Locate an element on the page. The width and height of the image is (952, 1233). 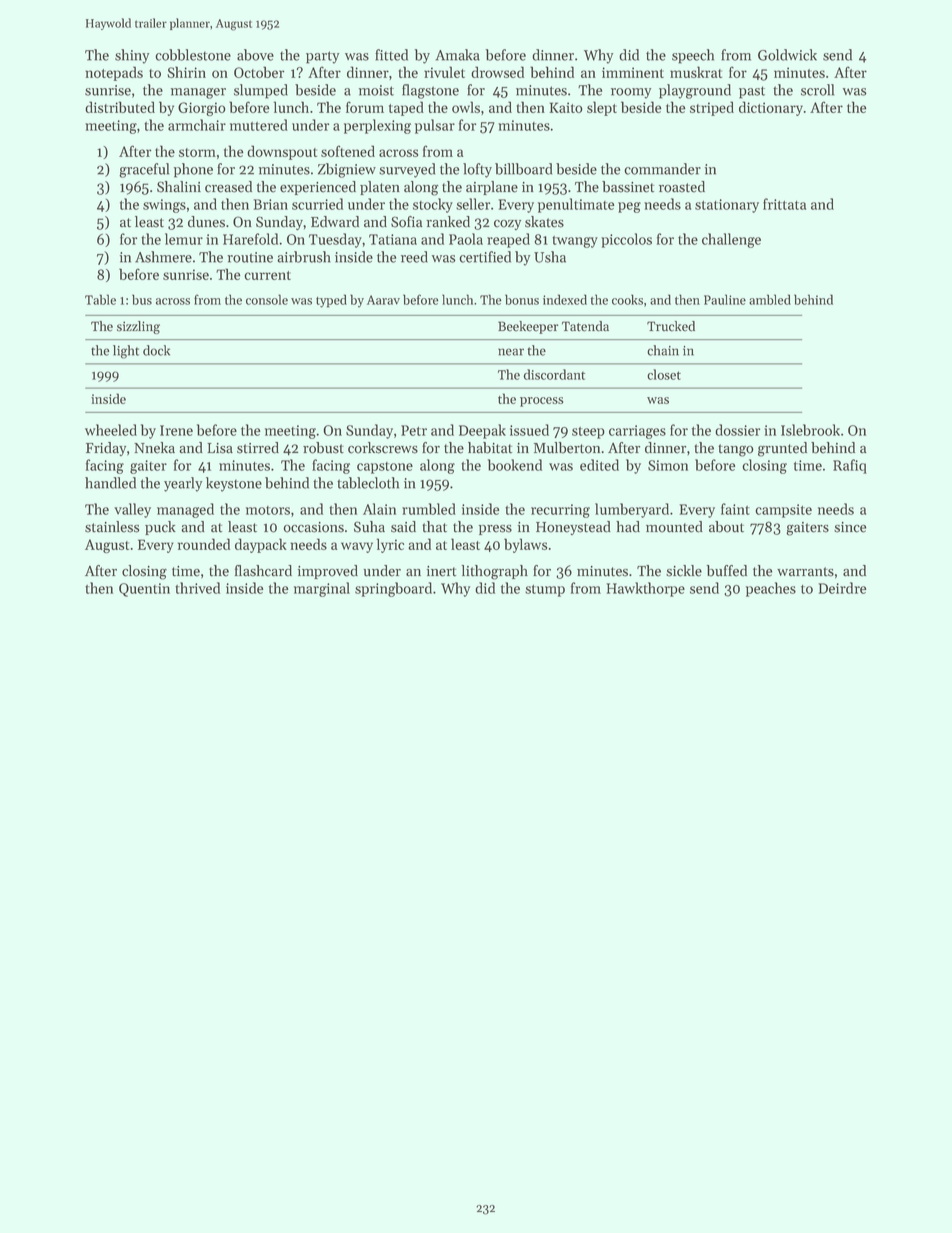
Quentin is located at coordinates (144, 590).
